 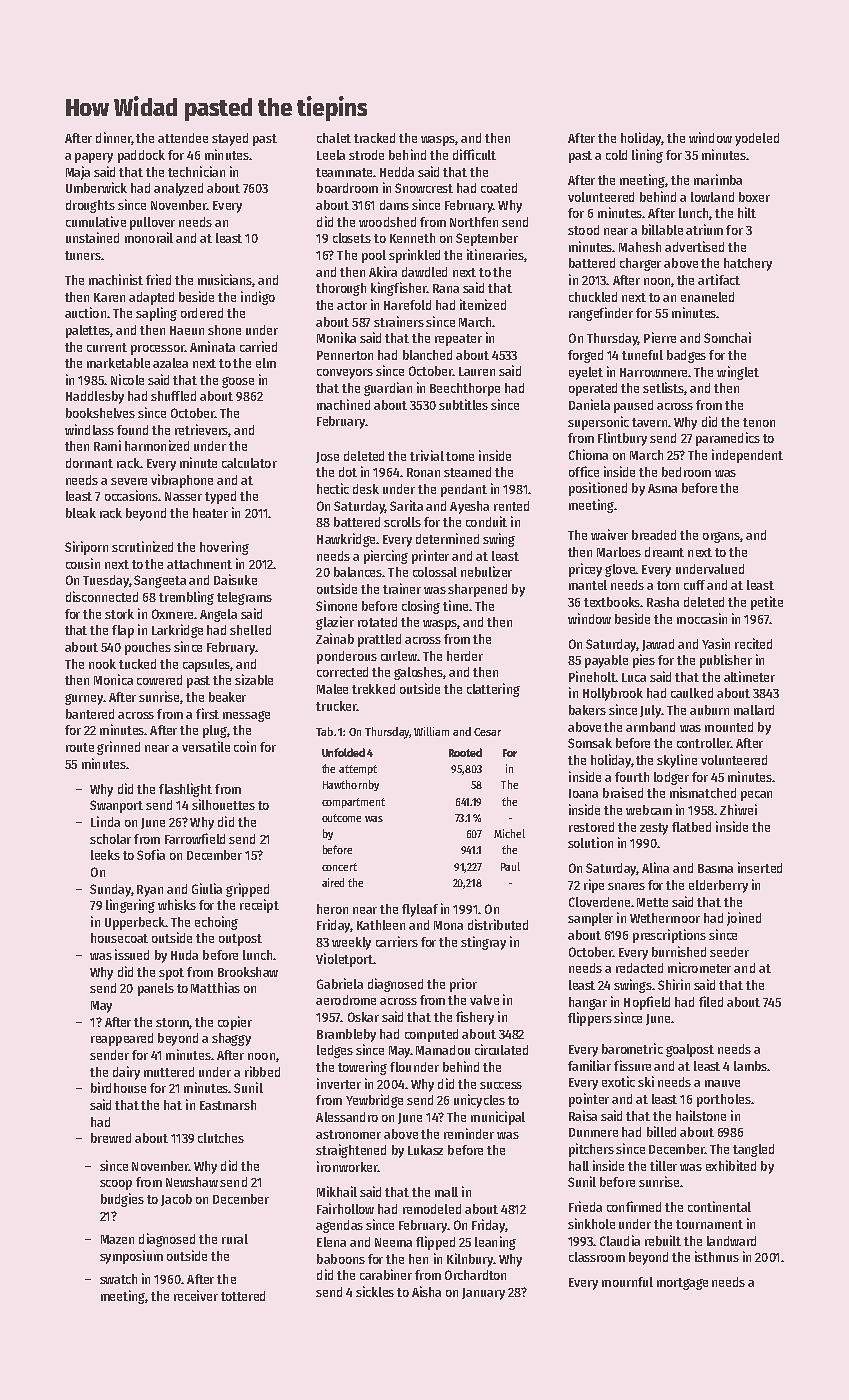 What do you see at coordinates (142, 546) in the screenshot?
I see `scrutinized` at bounding box center [142, 546].
